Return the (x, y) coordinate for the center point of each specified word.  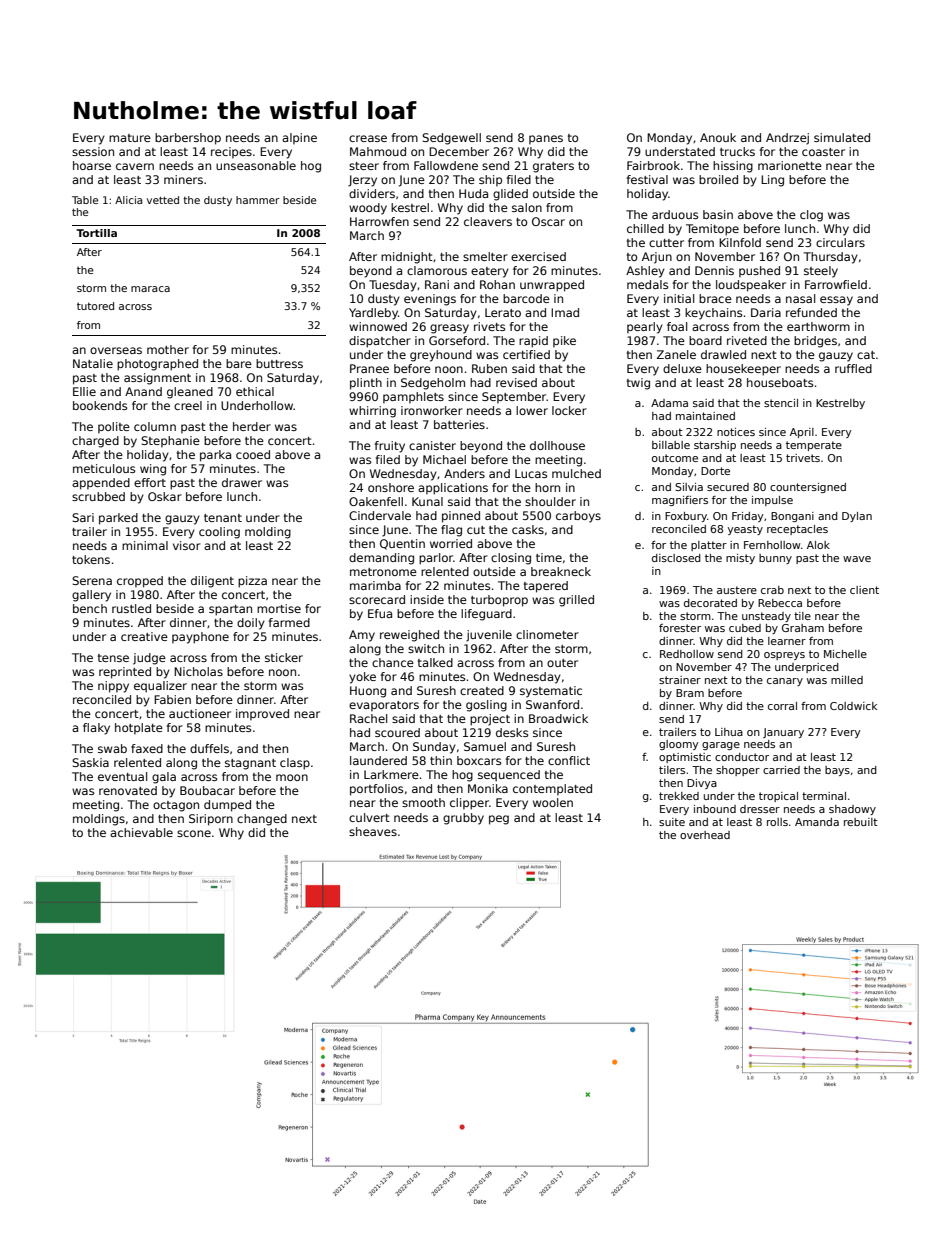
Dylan (857, 517)
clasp (295, 764)
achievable (141, 832)
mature (130, 138)
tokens (91, 559)
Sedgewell (451, 139)
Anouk (718, 137)
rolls (777, 822)
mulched (576, 473)
